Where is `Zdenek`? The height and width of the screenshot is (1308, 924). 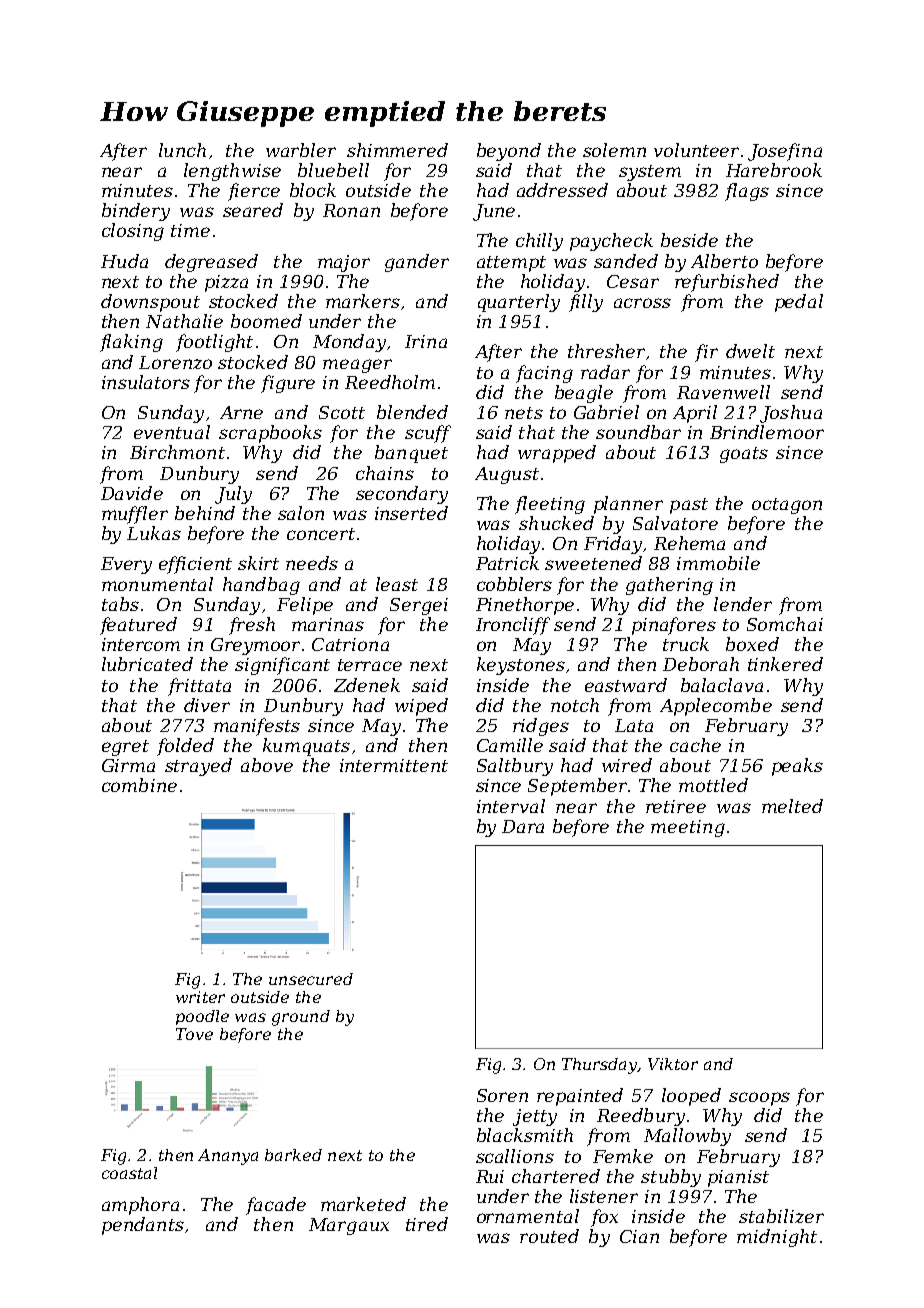 Zdenek is located at coordinates (367, 685).
